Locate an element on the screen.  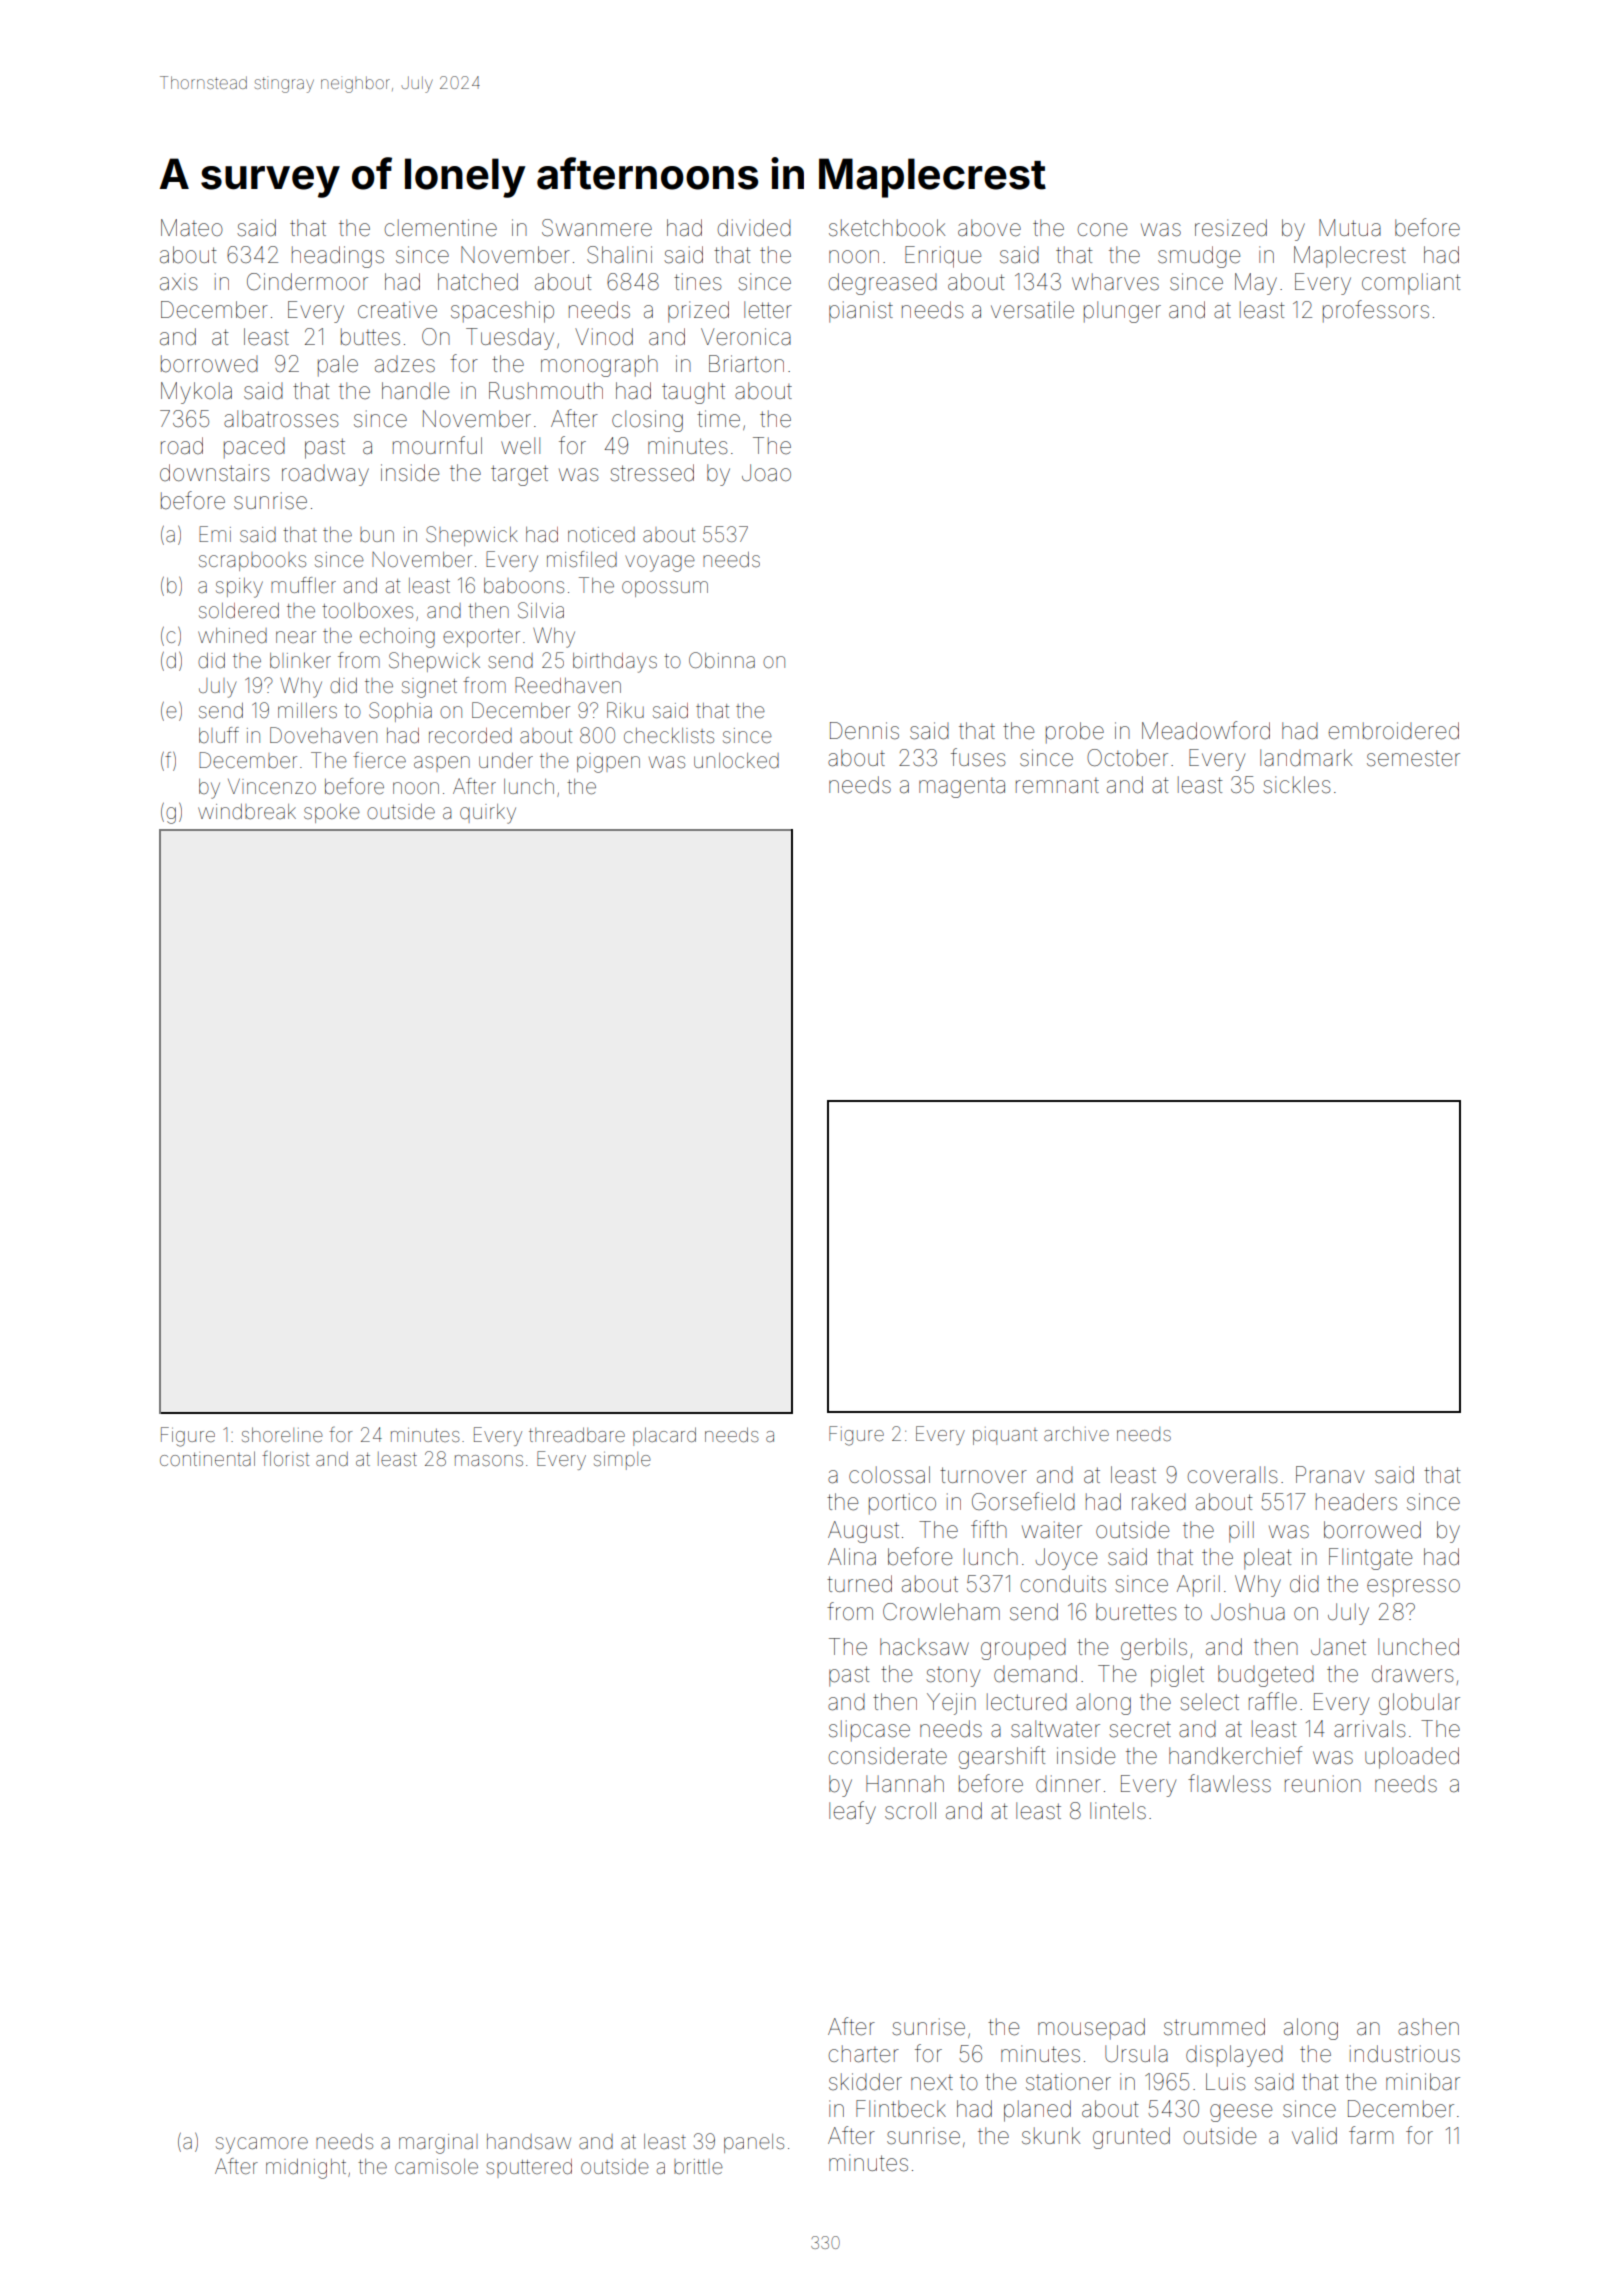
professors is located at coordinates (1376, 311).
